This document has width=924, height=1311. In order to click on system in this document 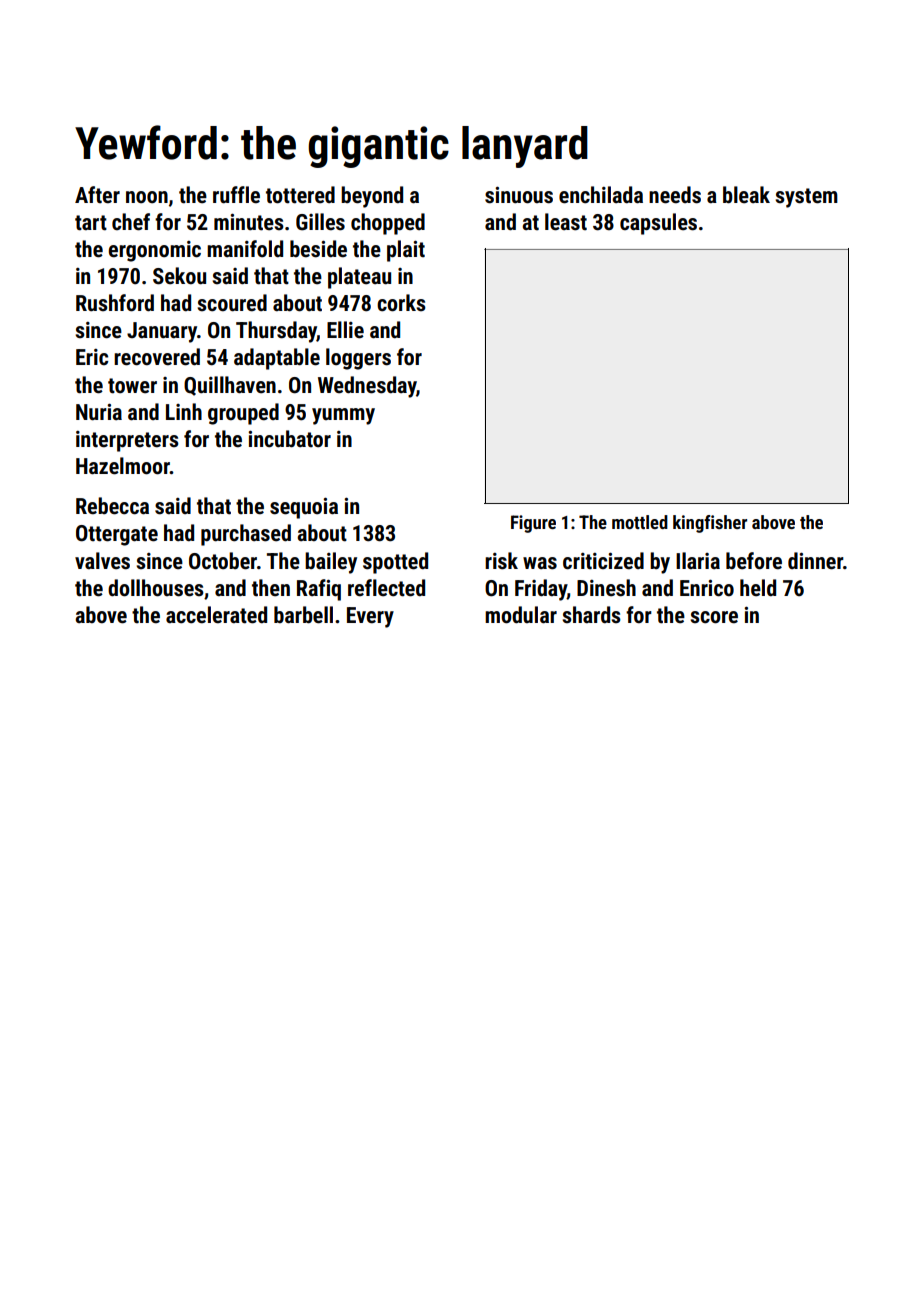, I will do `click(806, 198)`.
